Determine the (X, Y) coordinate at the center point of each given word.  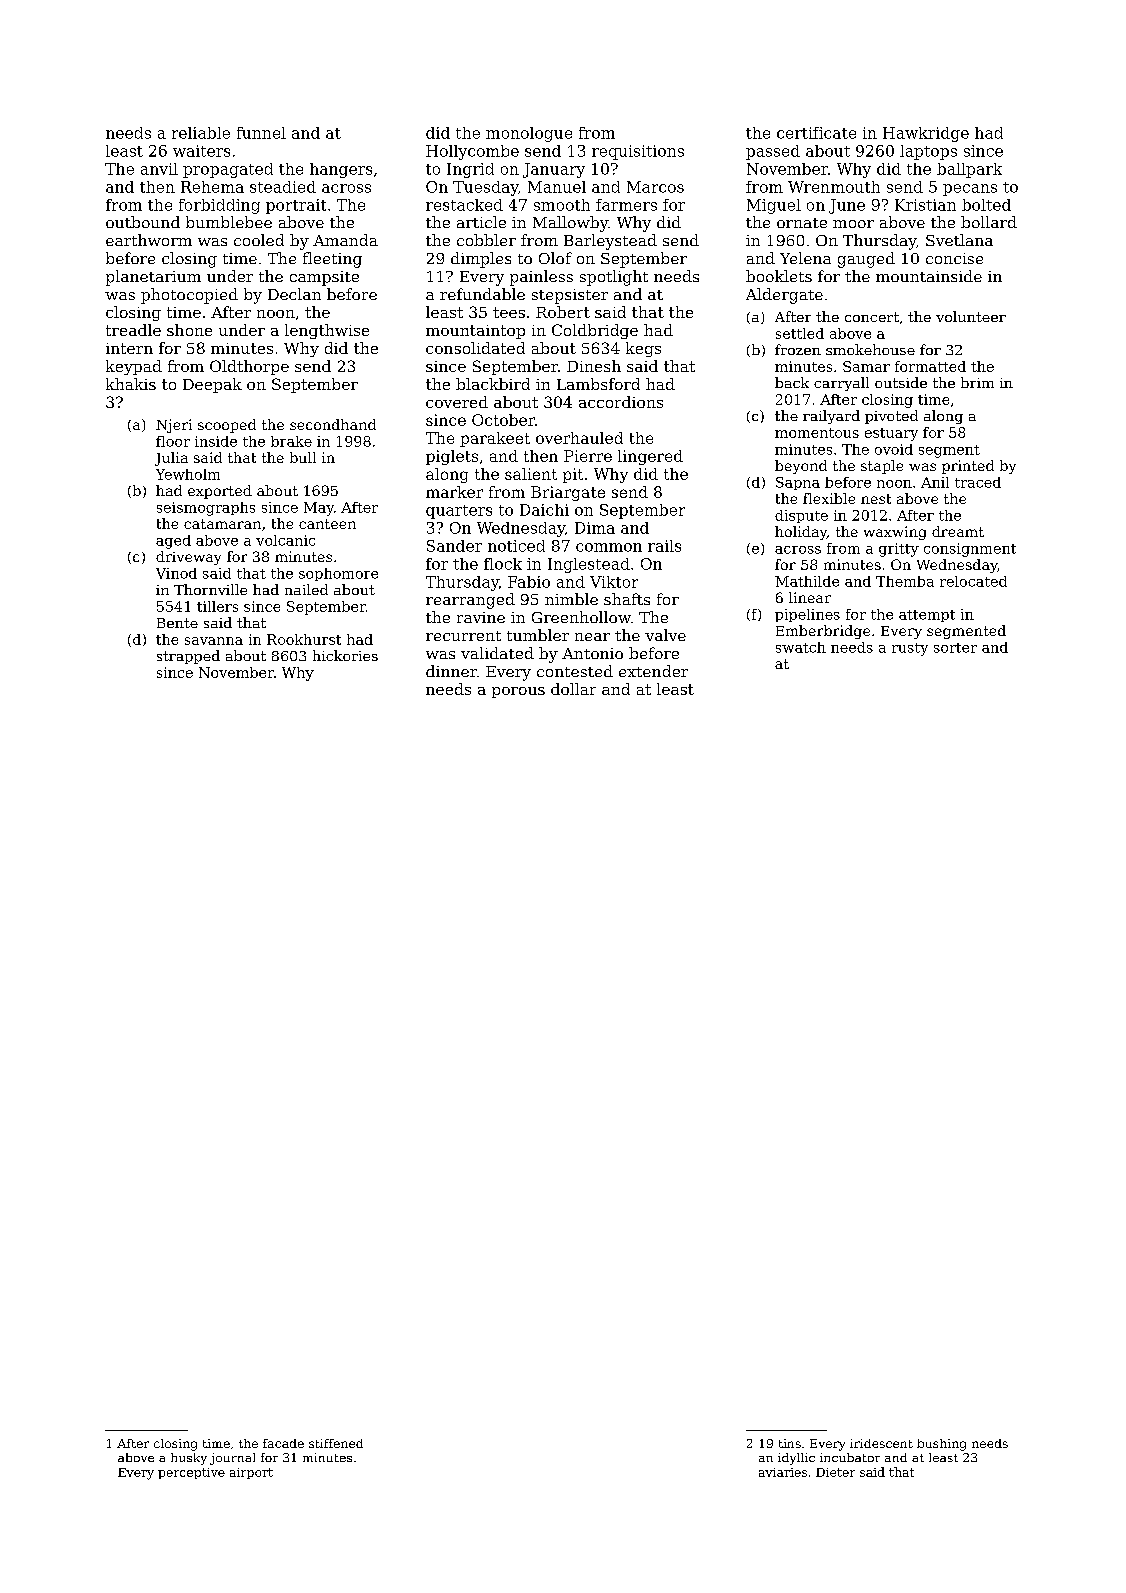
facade (283, 1443)
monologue (529, 134)
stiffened (336, 1443)
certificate (816, 133)
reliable (201, 133)
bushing (941, 1445)
